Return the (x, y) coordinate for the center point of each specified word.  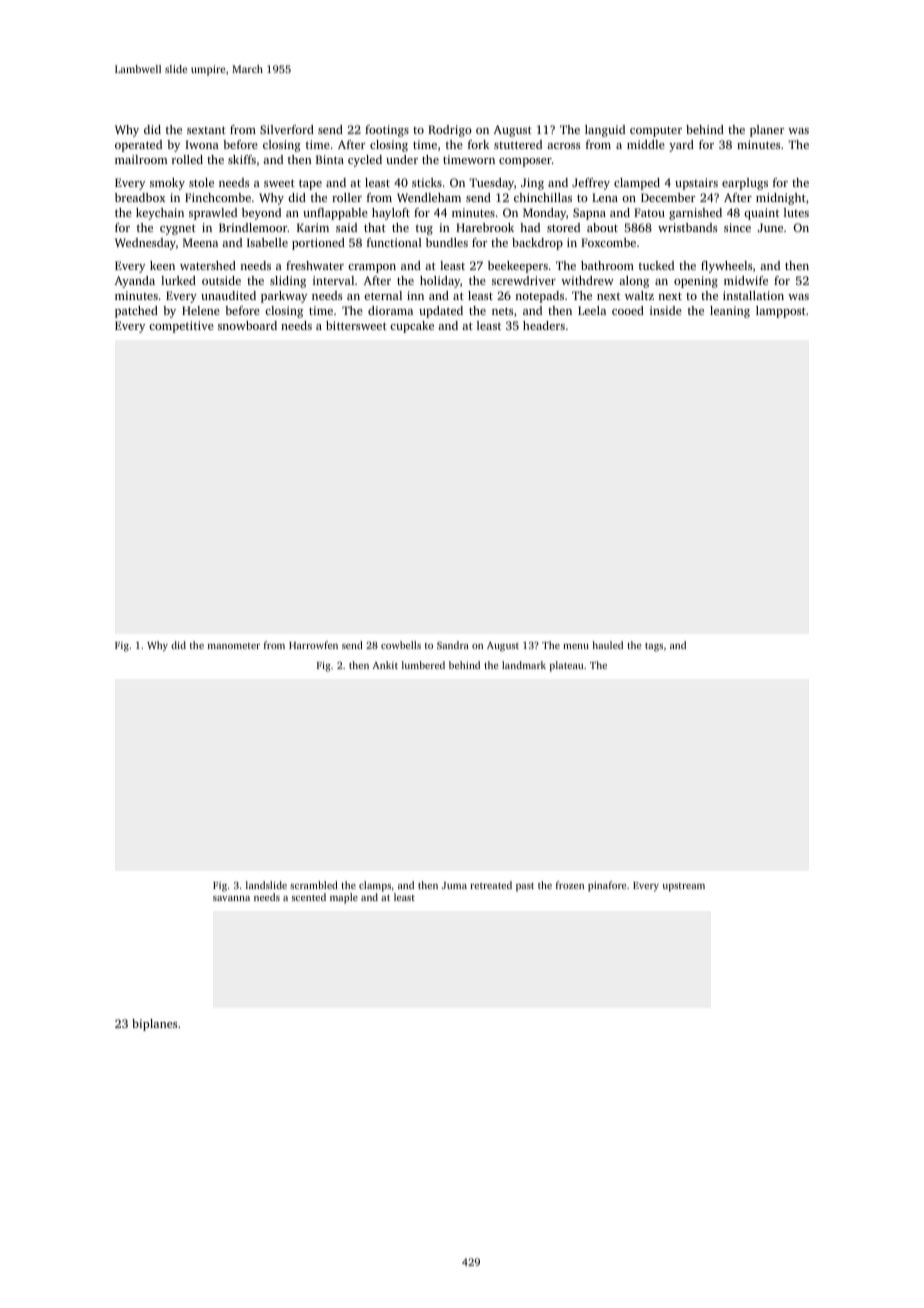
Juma (454, 885)
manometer (234, 646)
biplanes (154, 1025)
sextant (206, 130)
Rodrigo (450, 131)
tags (654, 647)
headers (544, 325)
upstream (684, 887)
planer (767, 131)
